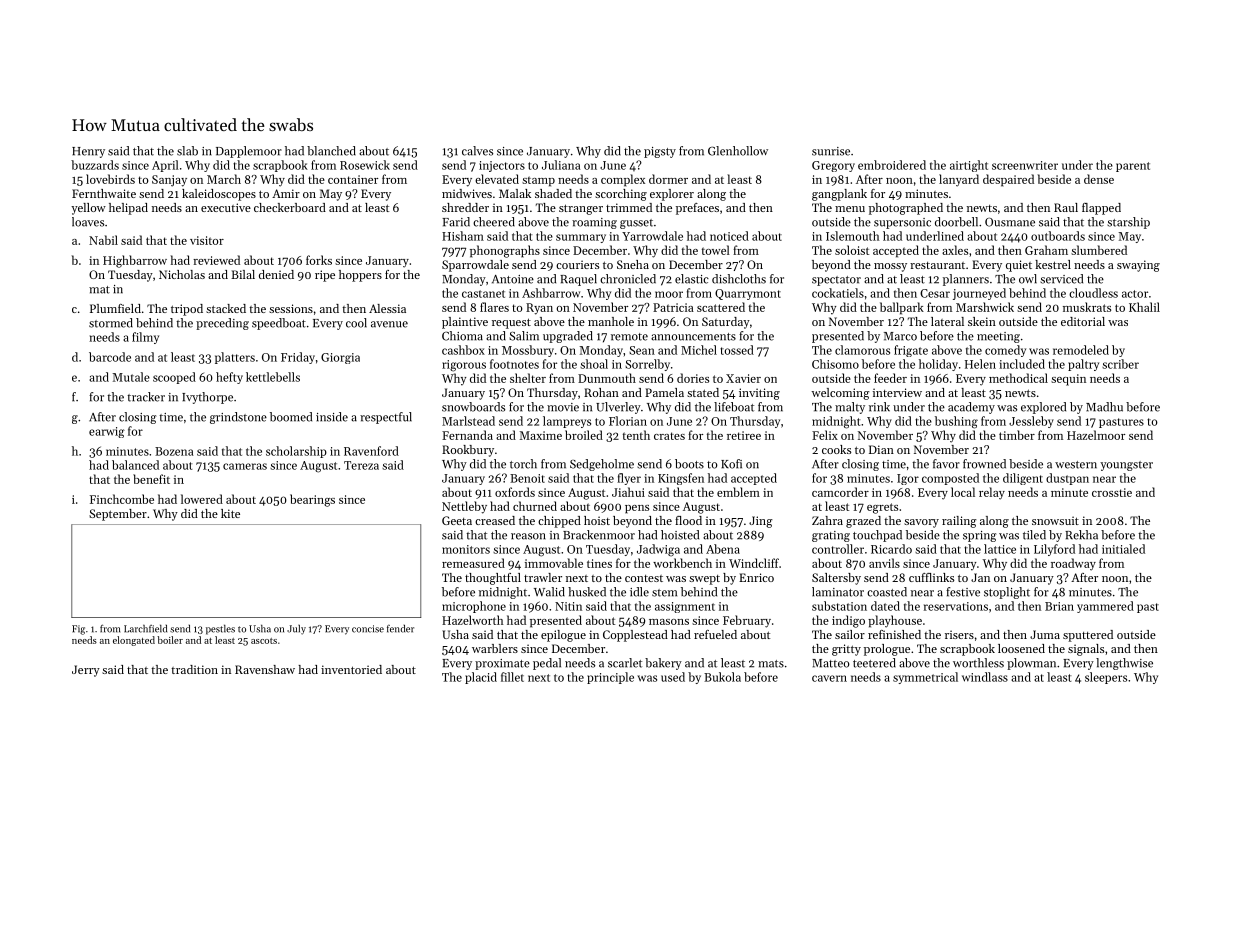 This screenshot has width=1233, height=952. I want to click on filmy, so click(145, 338).
